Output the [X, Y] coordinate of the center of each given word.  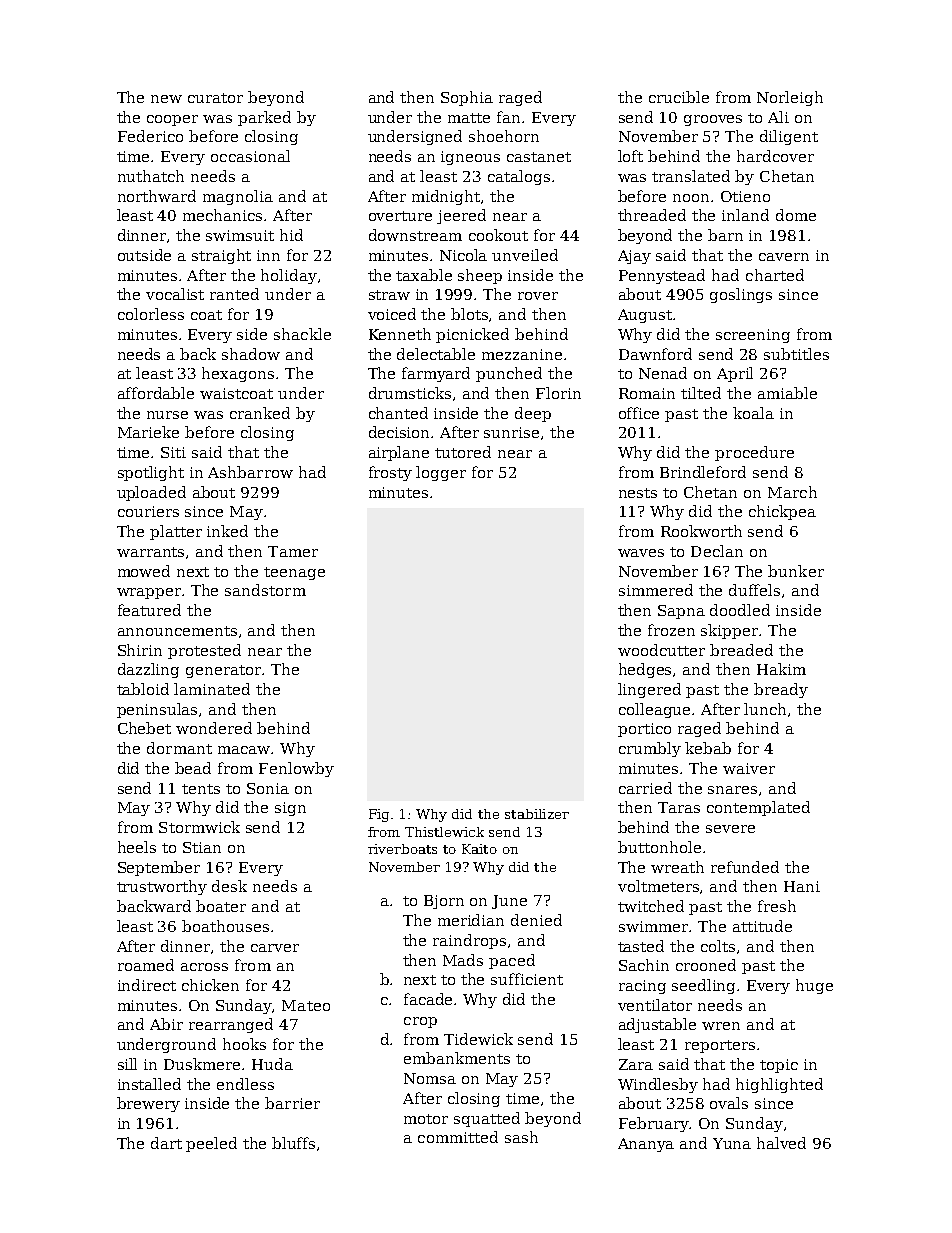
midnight [446, 197]
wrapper [150, 593]
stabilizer [537, 814]
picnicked [472, 335]
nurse [167, 415]
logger [441, 473]
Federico [150, 136]
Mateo [306, 1005]
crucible [679, 97]
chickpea [782, 512]
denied [536, 920]
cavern [784, 257]
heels [137, 847]
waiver [749, 768]
